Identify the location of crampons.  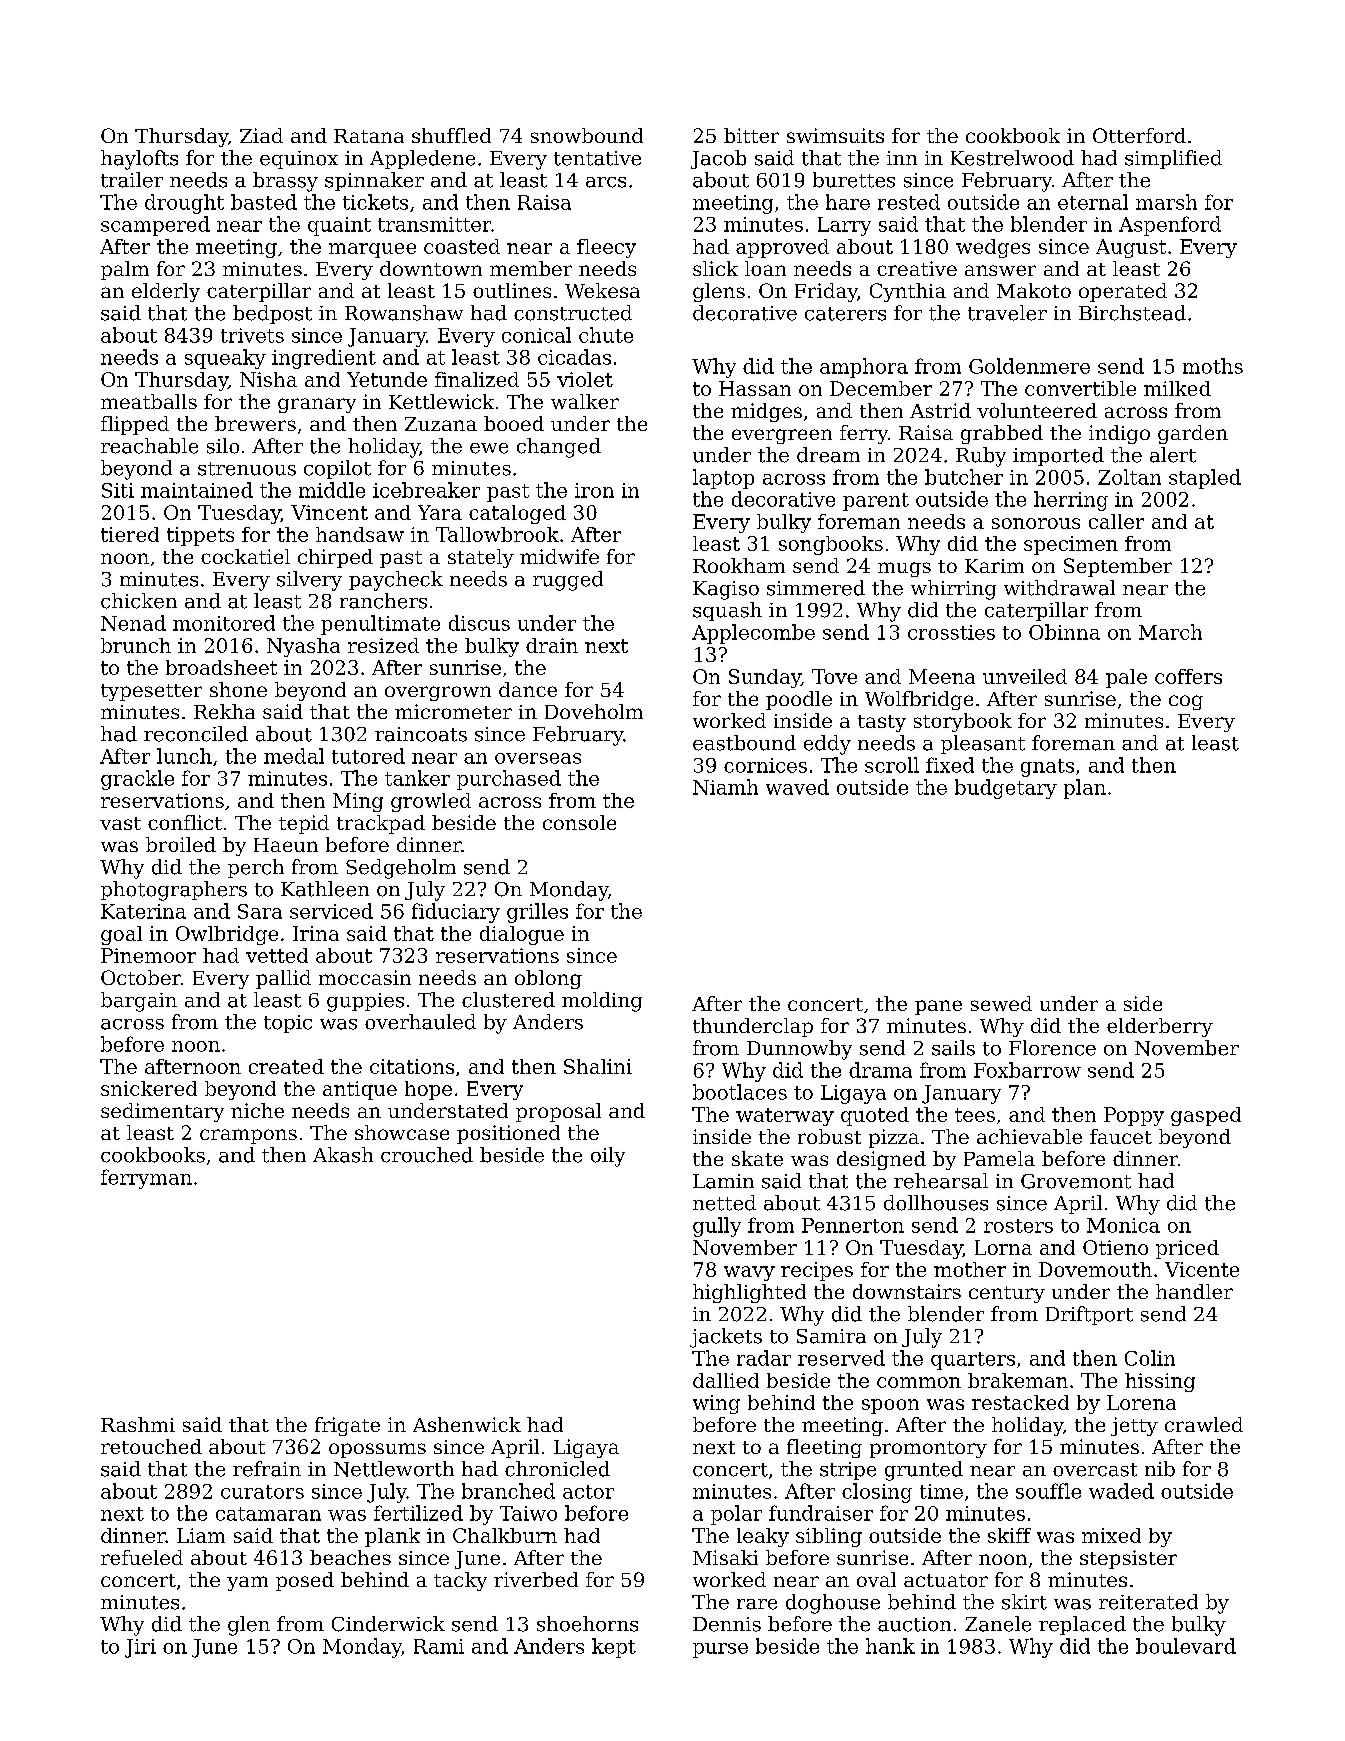
(248, 1136).
